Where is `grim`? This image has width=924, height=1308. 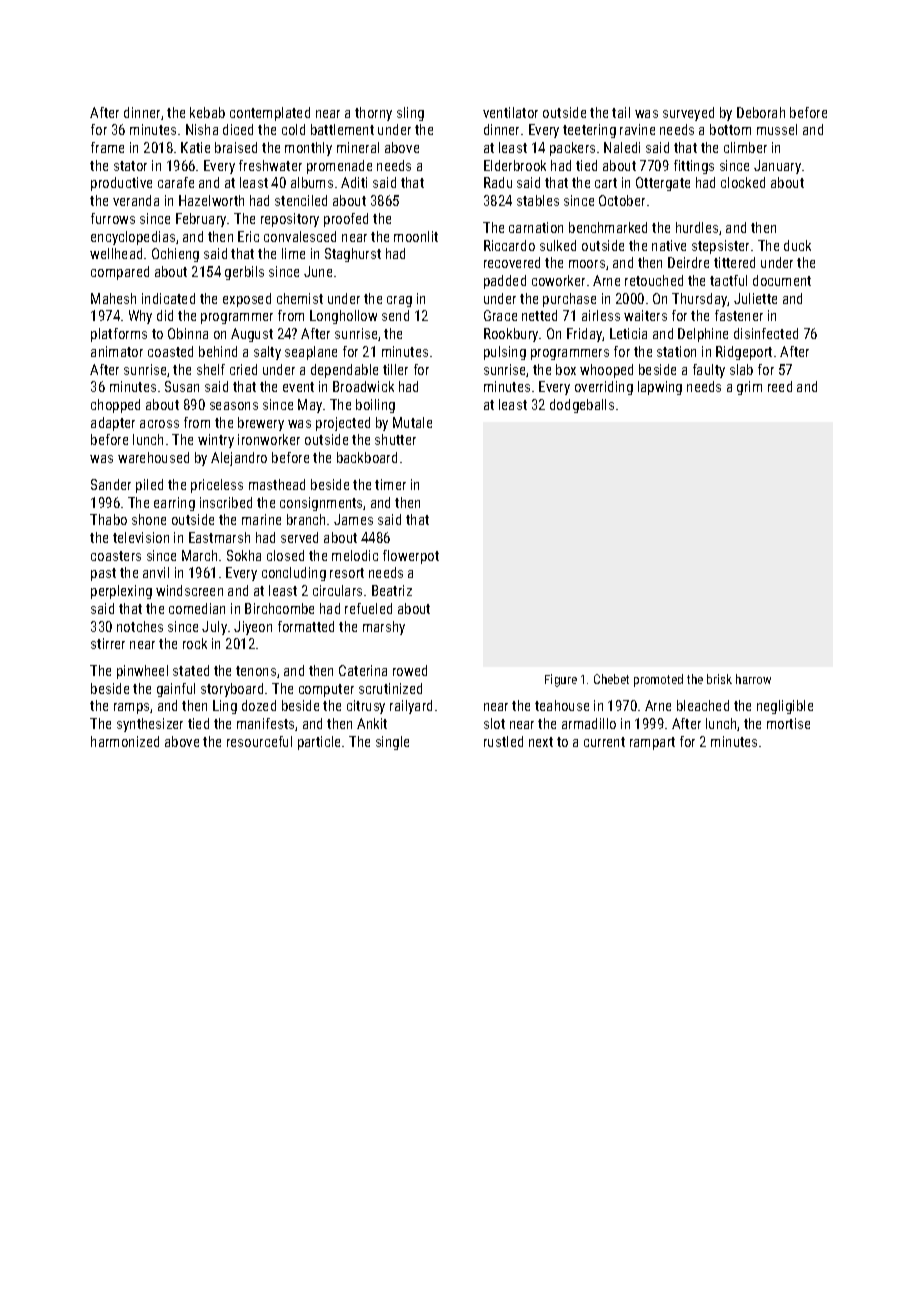
grim is located at coordinates (749, 388).
